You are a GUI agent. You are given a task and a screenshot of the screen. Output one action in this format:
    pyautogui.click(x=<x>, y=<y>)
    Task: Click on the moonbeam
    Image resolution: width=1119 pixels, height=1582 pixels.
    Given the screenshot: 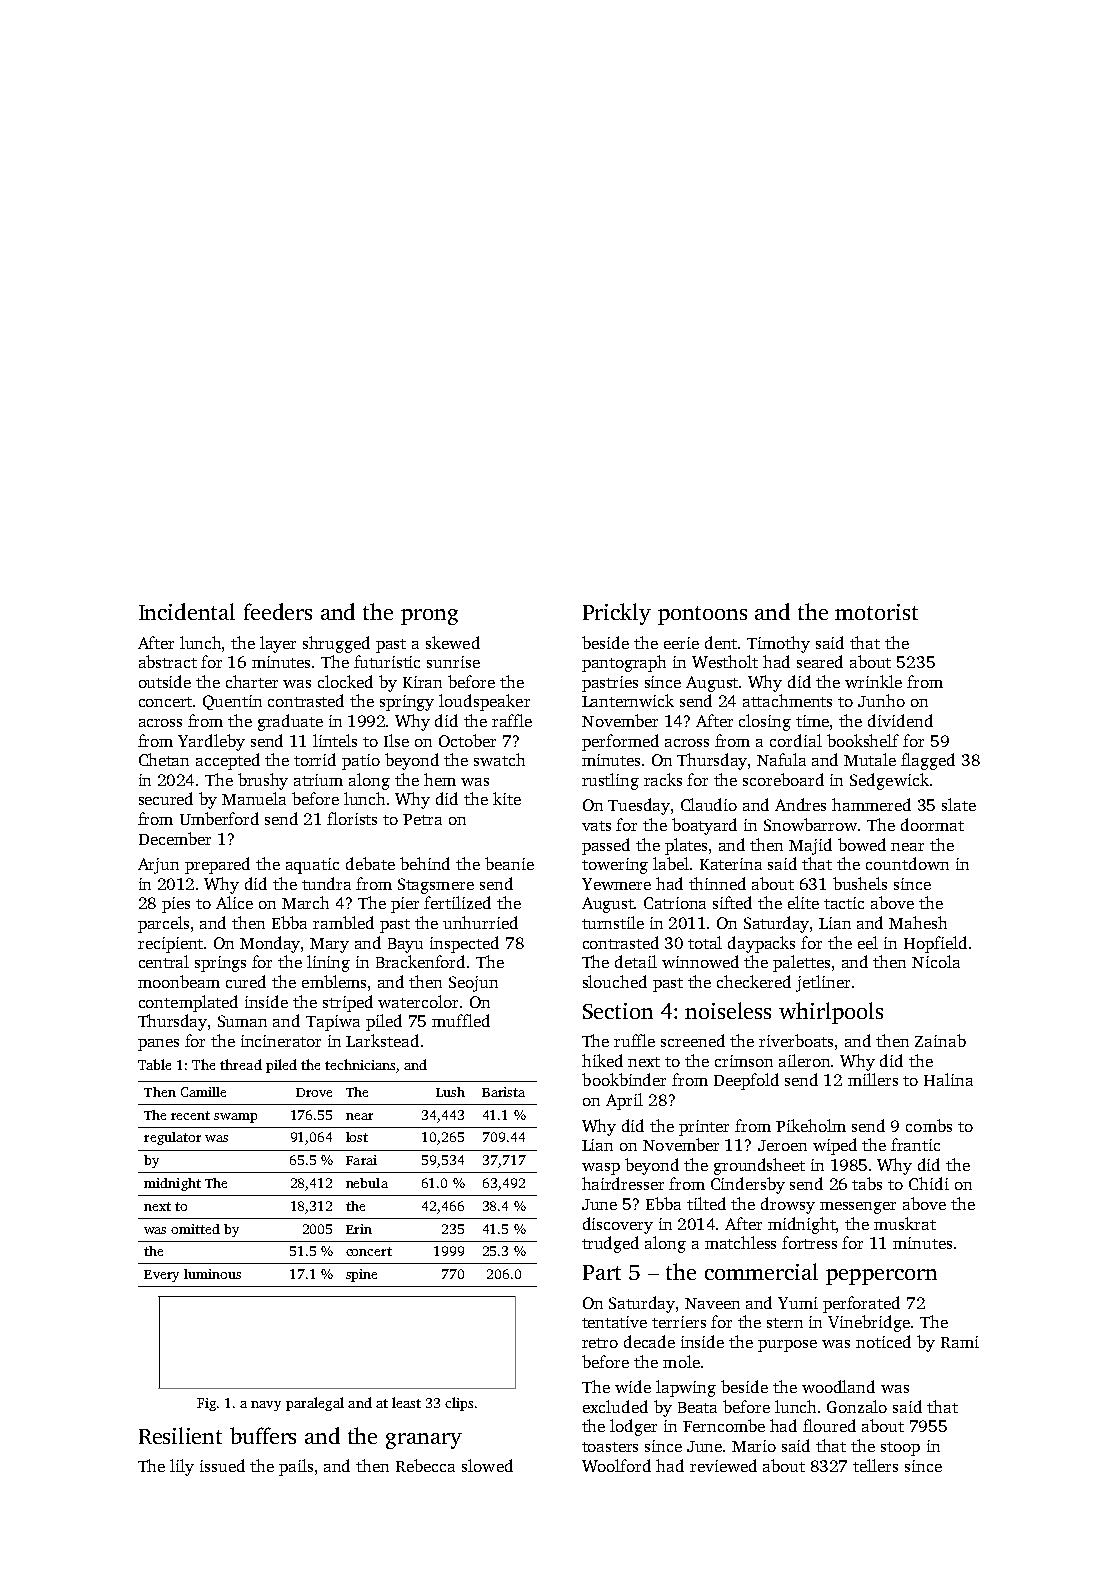 What is the action you would take?
    pyautogui.click(x=179, y=981)
